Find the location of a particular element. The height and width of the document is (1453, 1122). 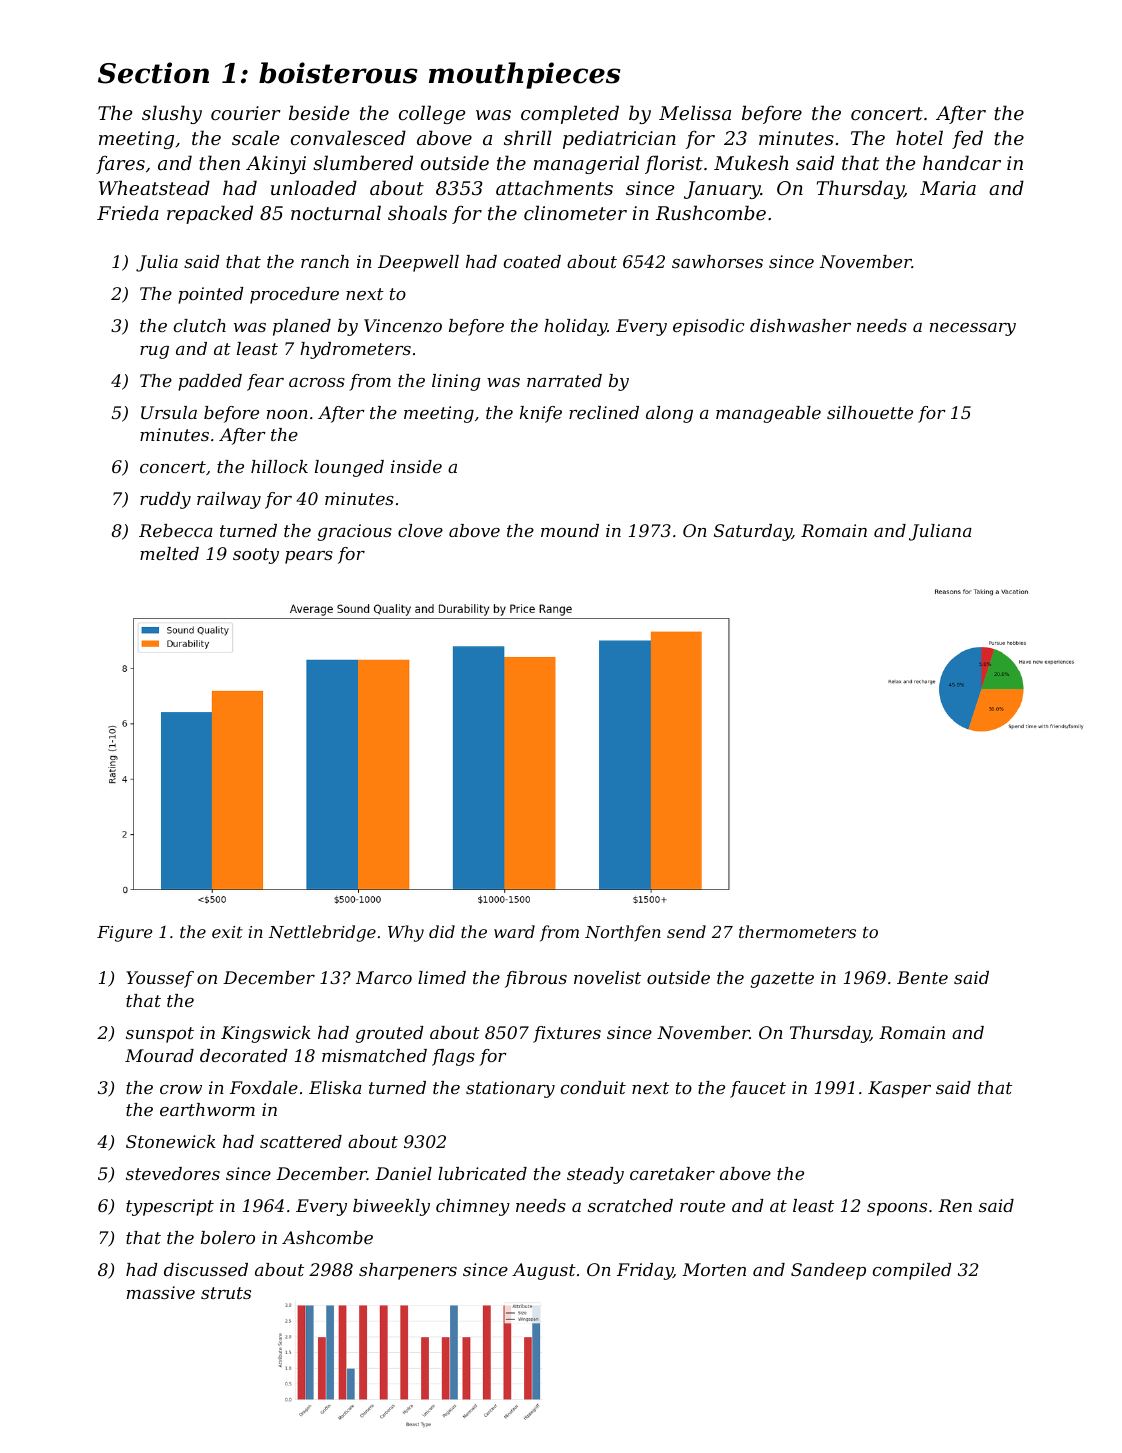

stationary is located at coordinates (510, 1089).
